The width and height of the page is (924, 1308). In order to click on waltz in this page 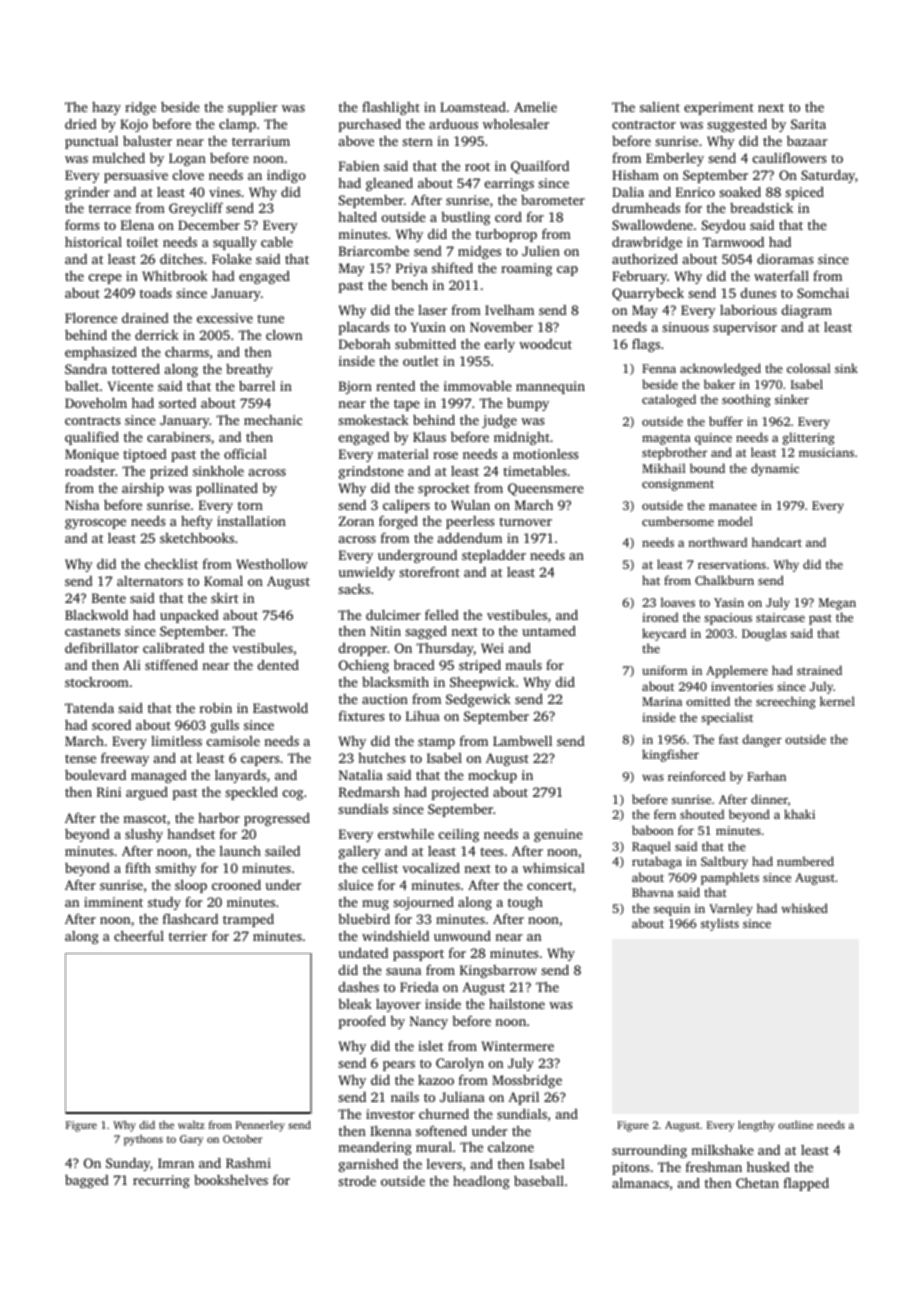, I will do `click(191, 1125)`.
